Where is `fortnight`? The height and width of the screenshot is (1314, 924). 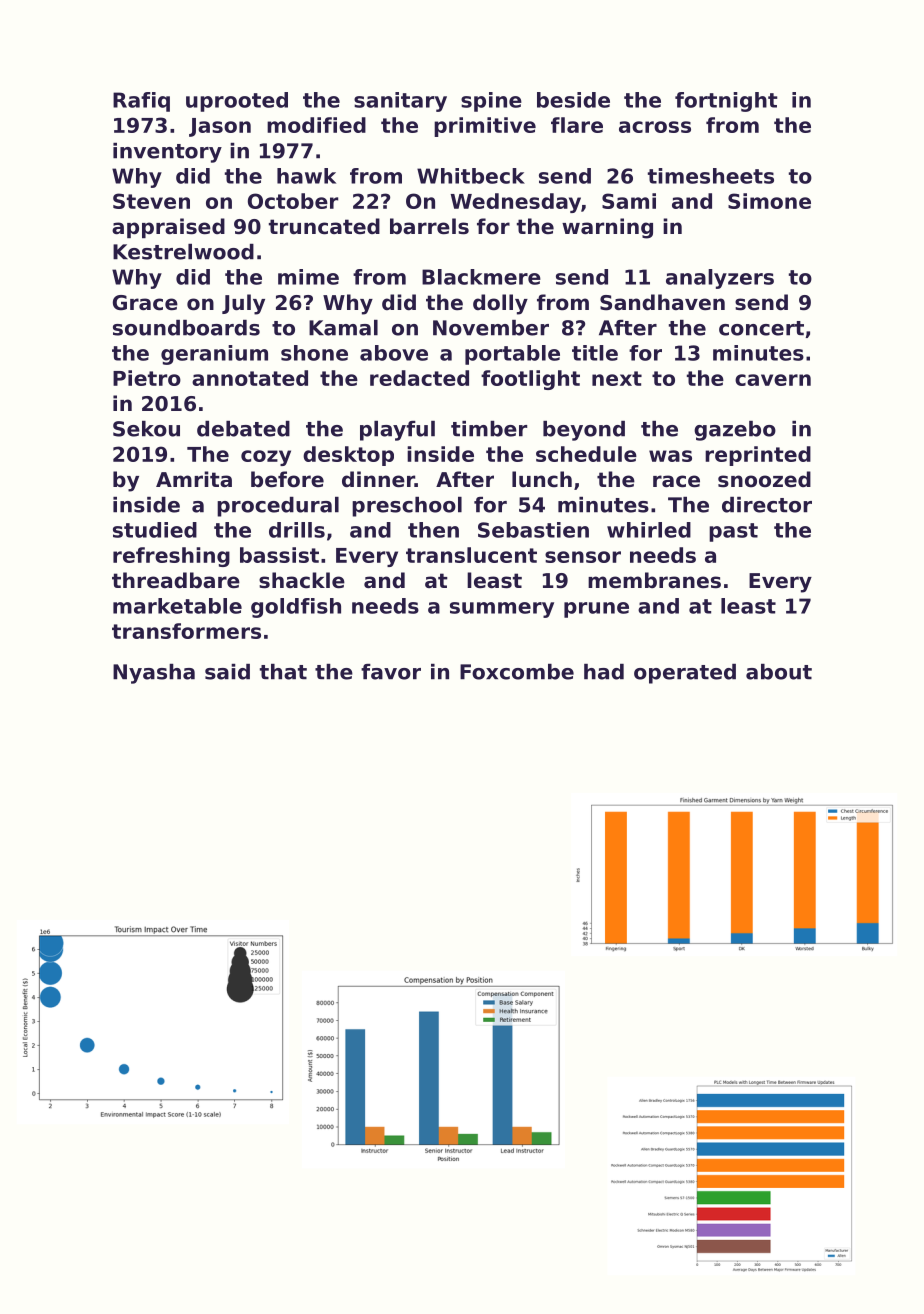
fortnight is located at coordinates (726, 102).
